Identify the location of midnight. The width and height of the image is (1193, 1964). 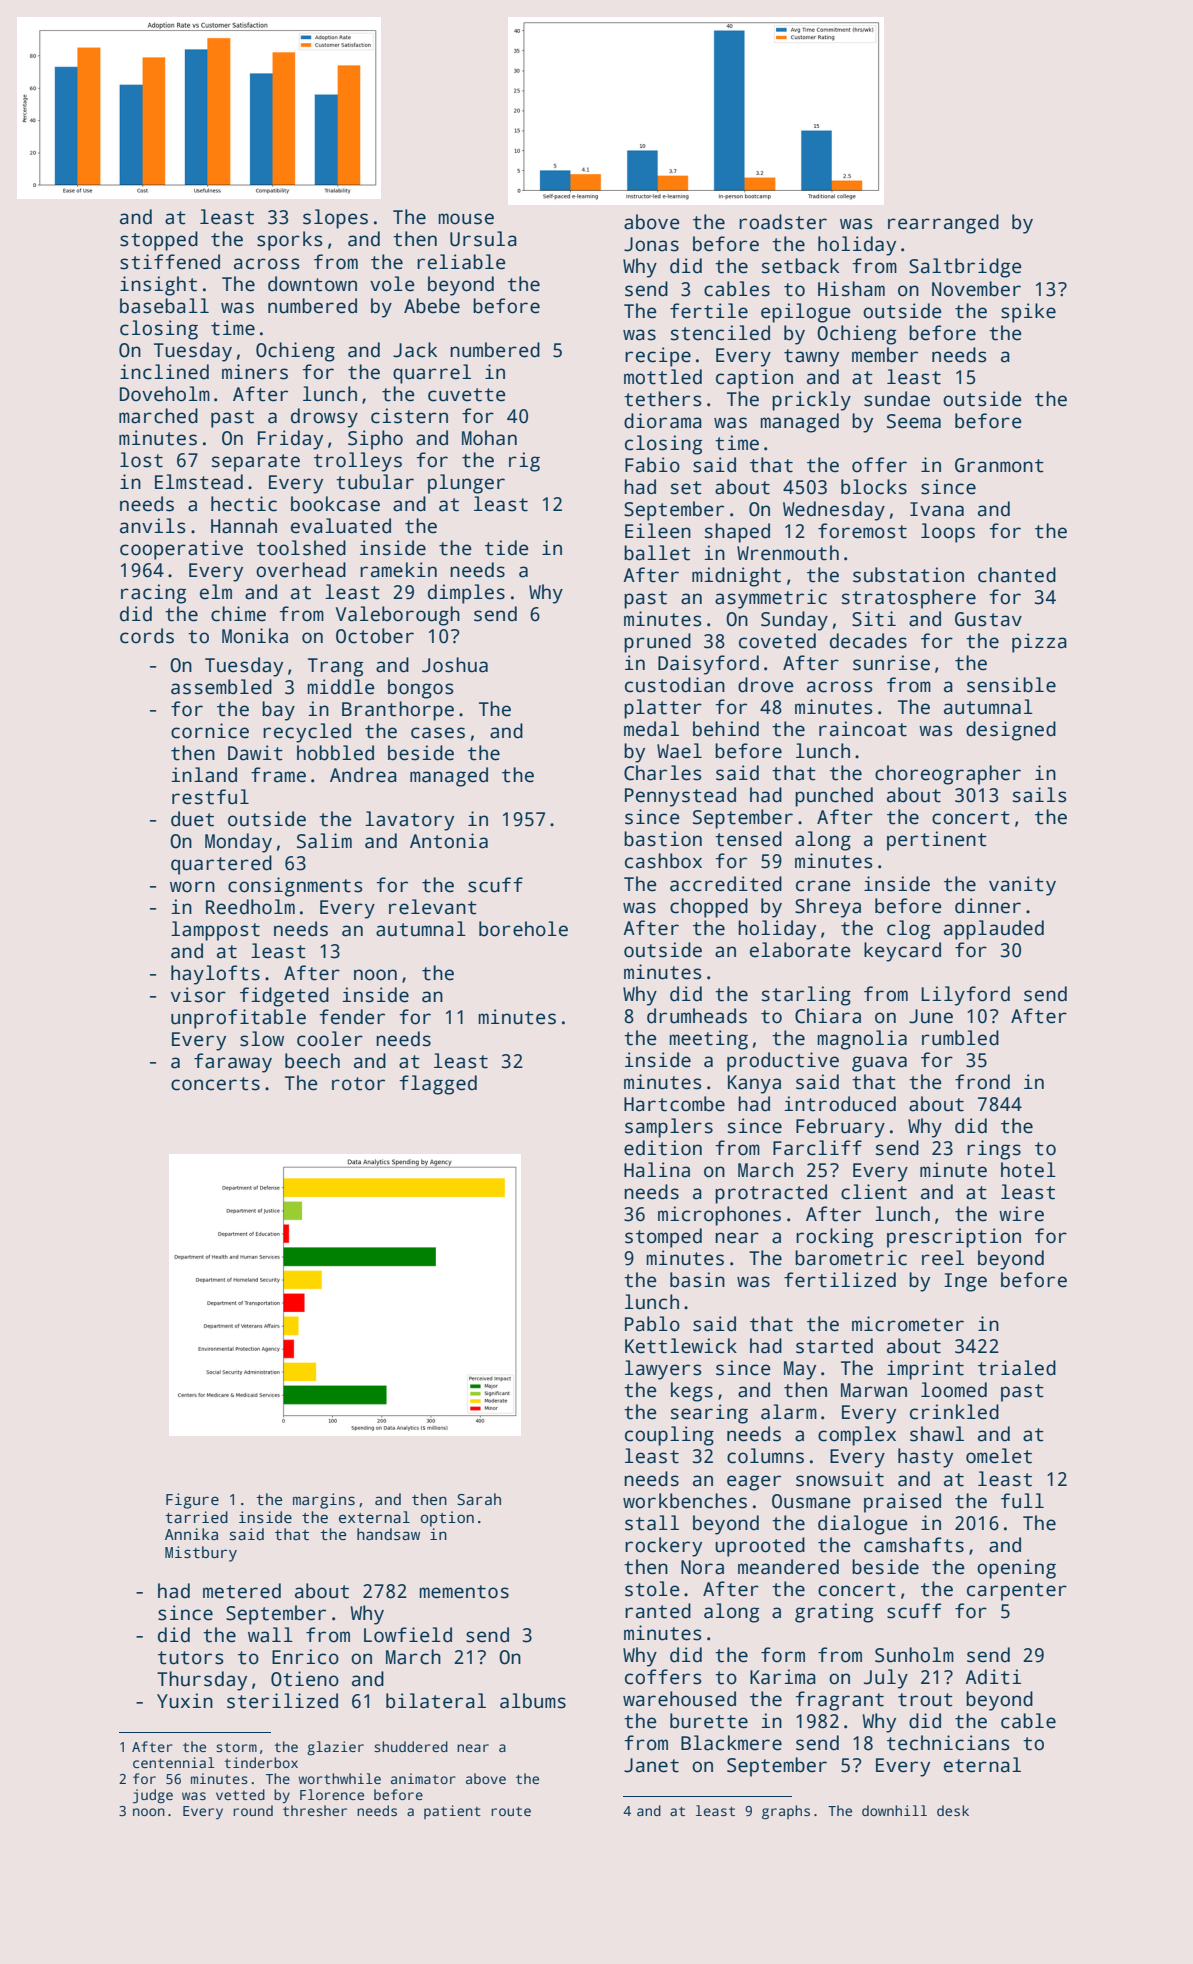
(736, 577).
